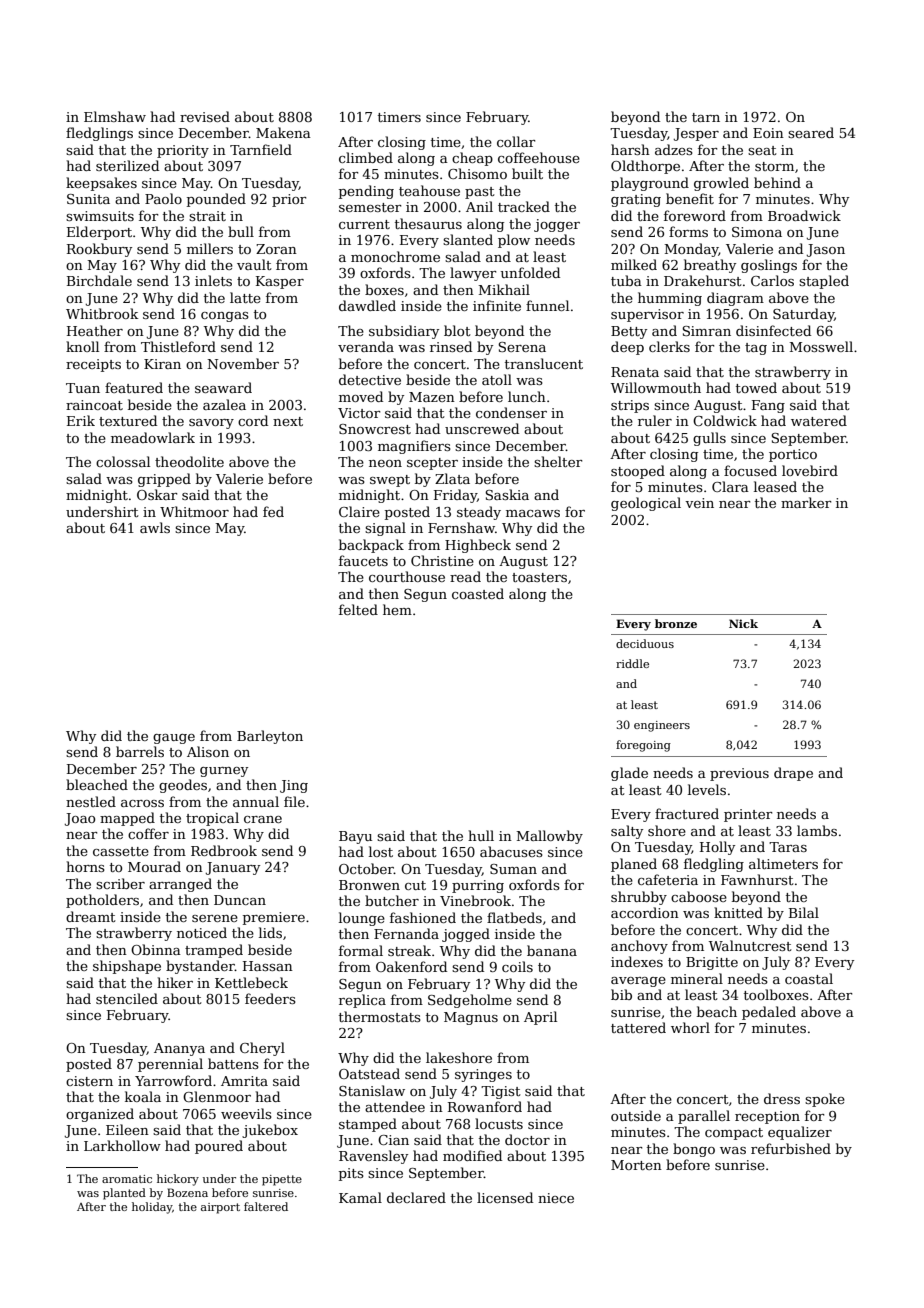 This page has height=1308, width=924. Describe the element at coordinates (544, 363) in the page. I see `translucent` at that location.
